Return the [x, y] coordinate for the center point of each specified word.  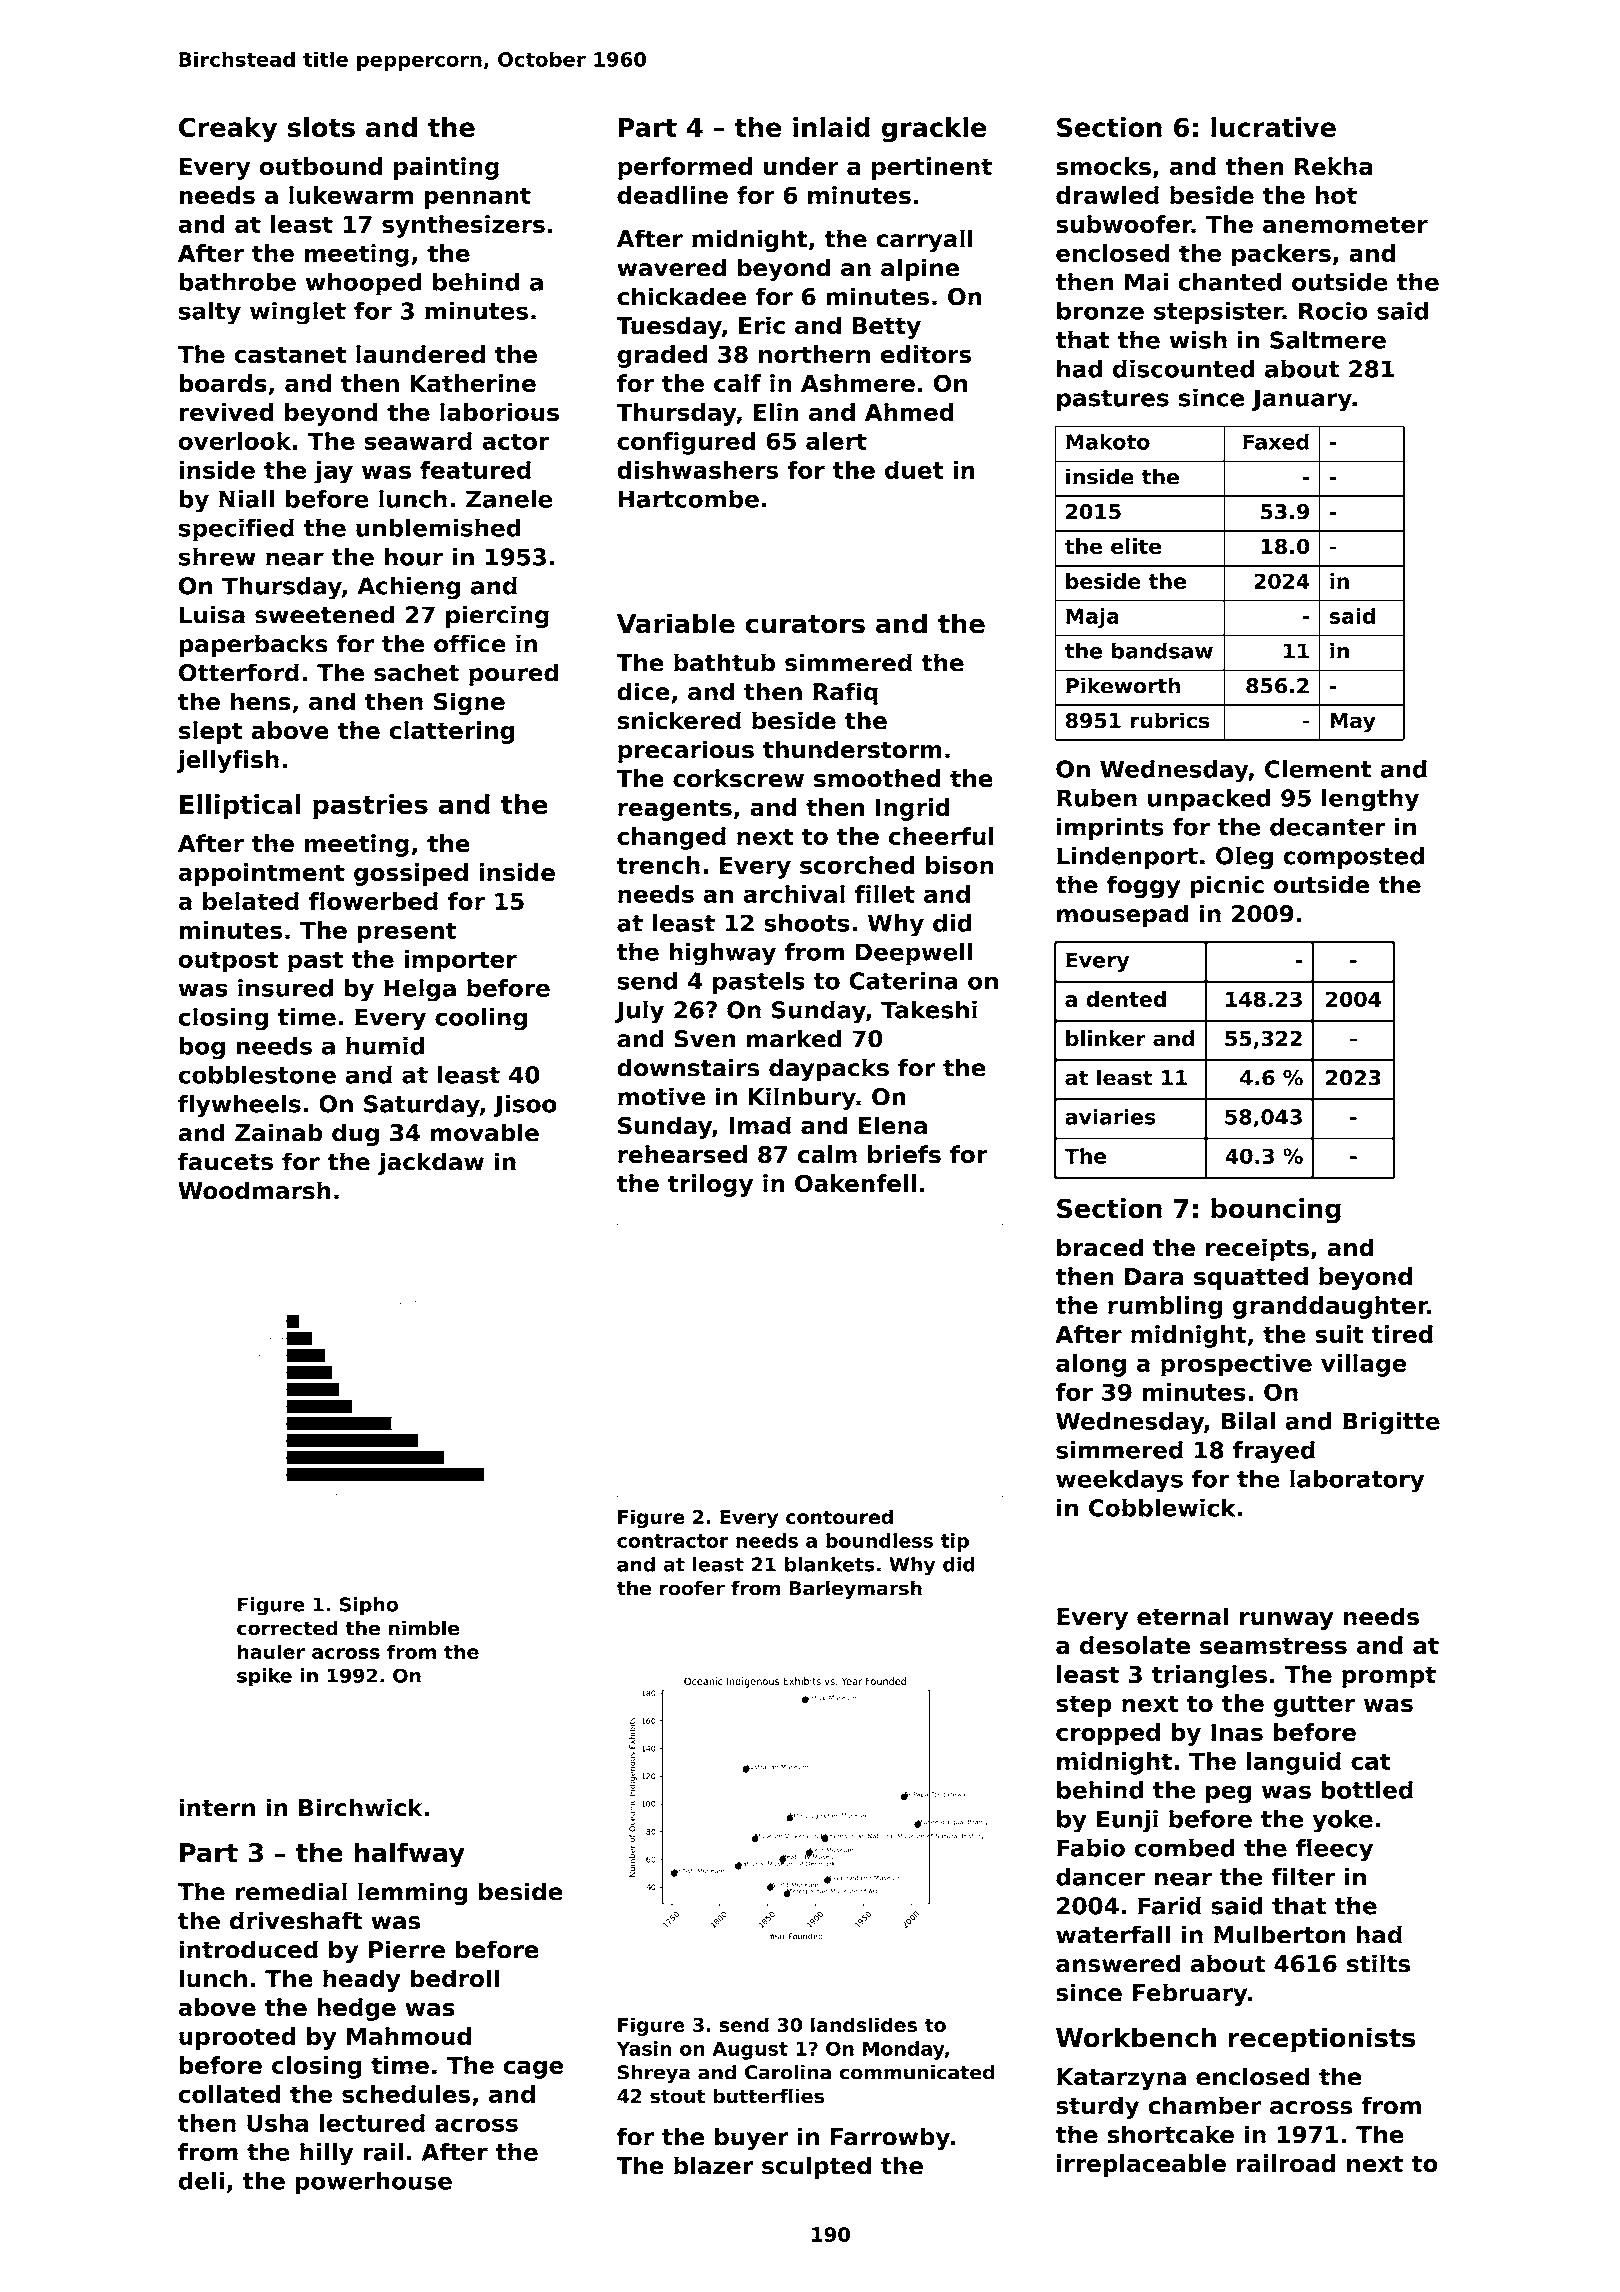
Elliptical [240, 807]
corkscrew [738, 778]
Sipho [369, 1606]
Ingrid [913, 809]
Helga [420, 990]
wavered [671, 267]
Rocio [1333, 311]
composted [1353, 858]
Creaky [228, 130]
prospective [1236, 1365]
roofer [692, 1588]
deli [201, 2180]
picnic [1227, 886]
